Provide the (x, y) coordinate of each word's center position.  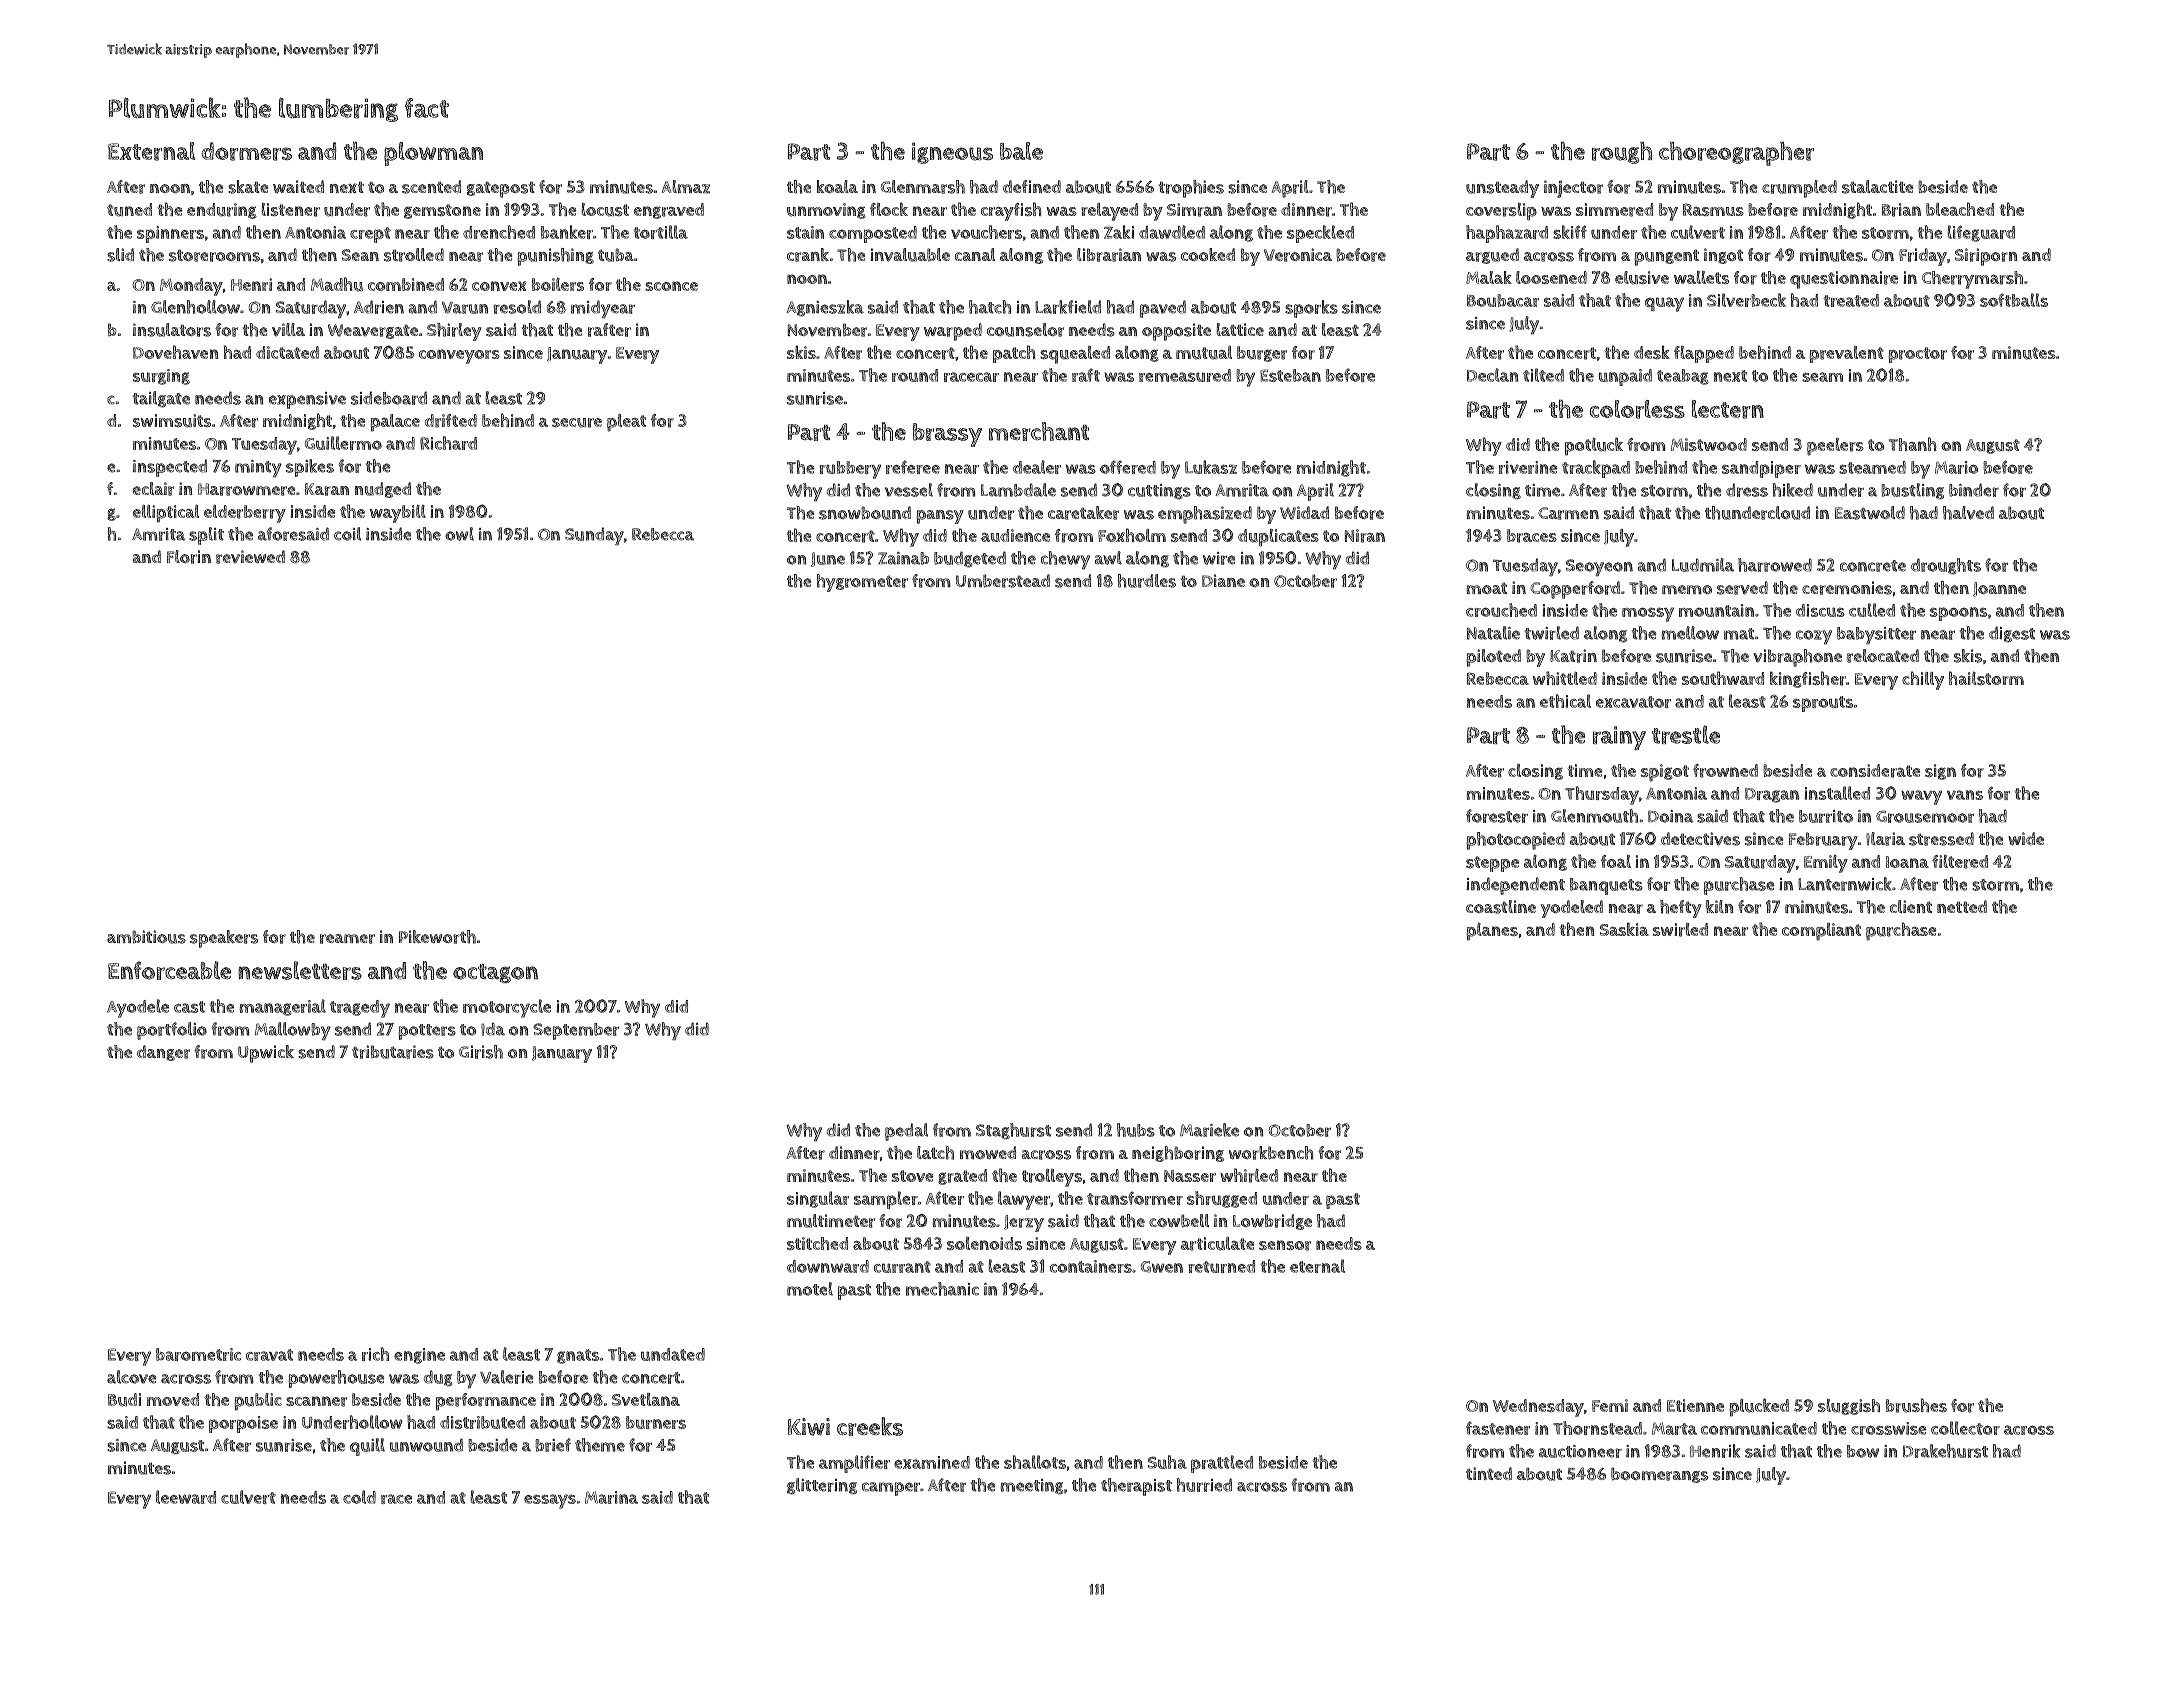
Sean (360, 255)
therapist (1136, 1487)
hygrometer (862, 583)
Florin (189, 557)
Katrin (1573, 656)
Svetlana (646, 1399)
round (915, 375)
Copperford (1575, 590)
